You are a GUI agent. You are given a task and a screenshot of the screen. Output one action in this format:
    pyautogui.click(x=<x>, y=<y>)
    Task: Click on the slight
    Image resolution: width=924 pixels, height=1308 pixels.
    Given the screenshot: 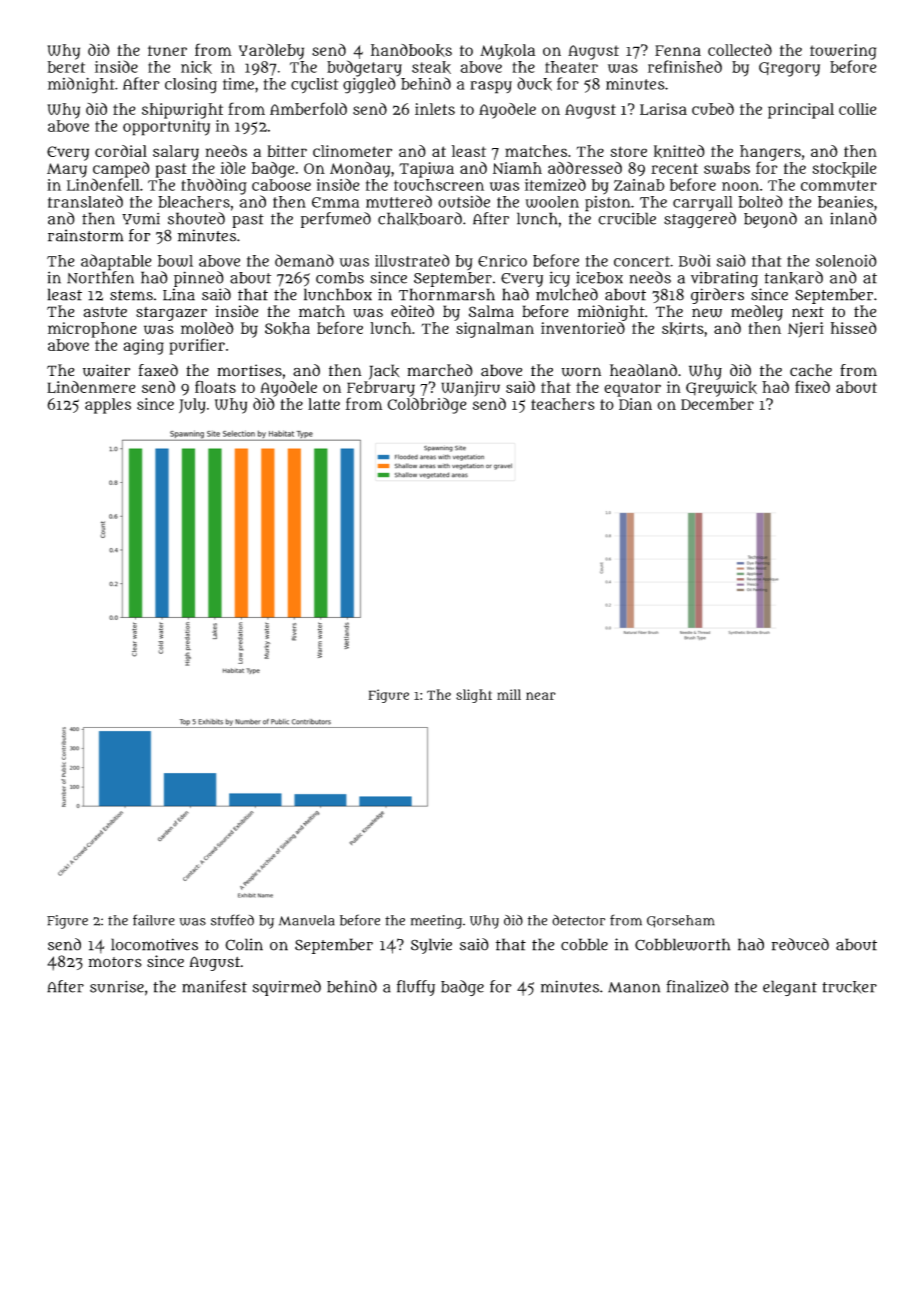 What is the action you would take?
    pyautogui.click(x=474, y=696)
